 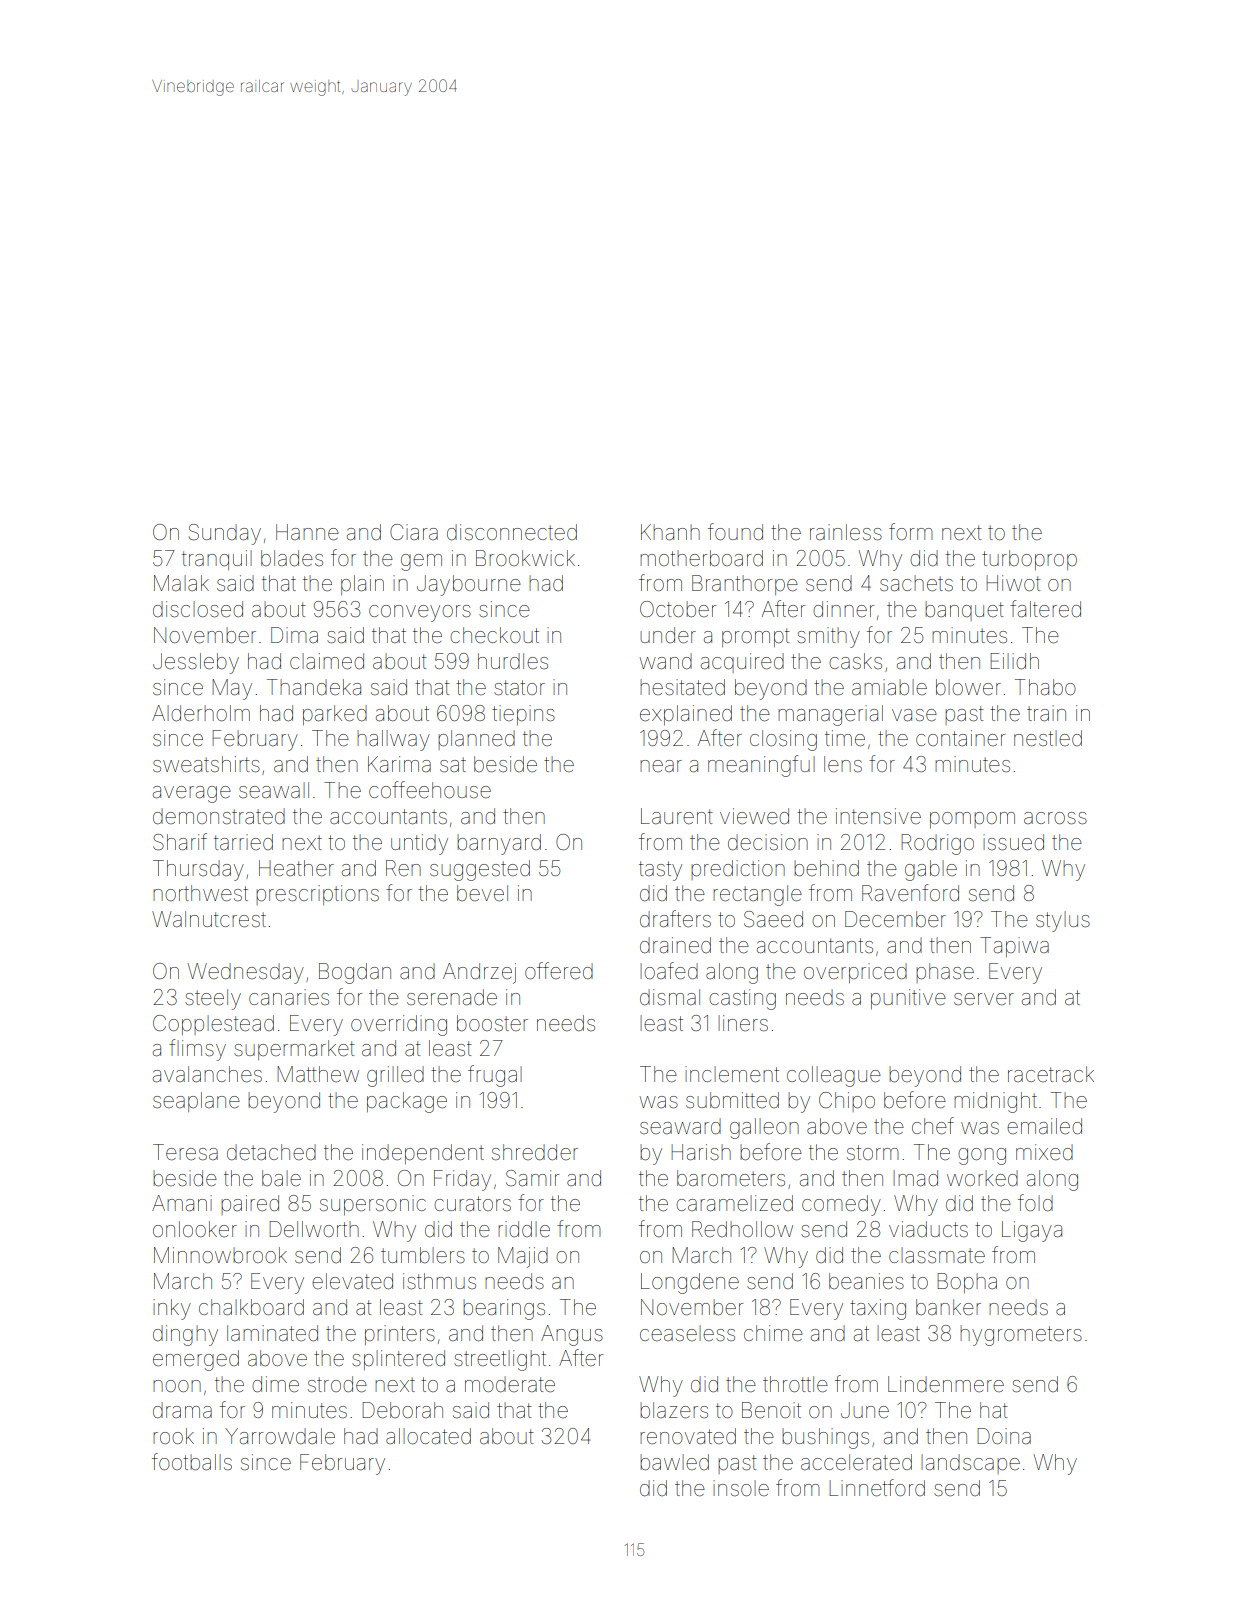 I want to click on form, so click(x=911, y=531).
